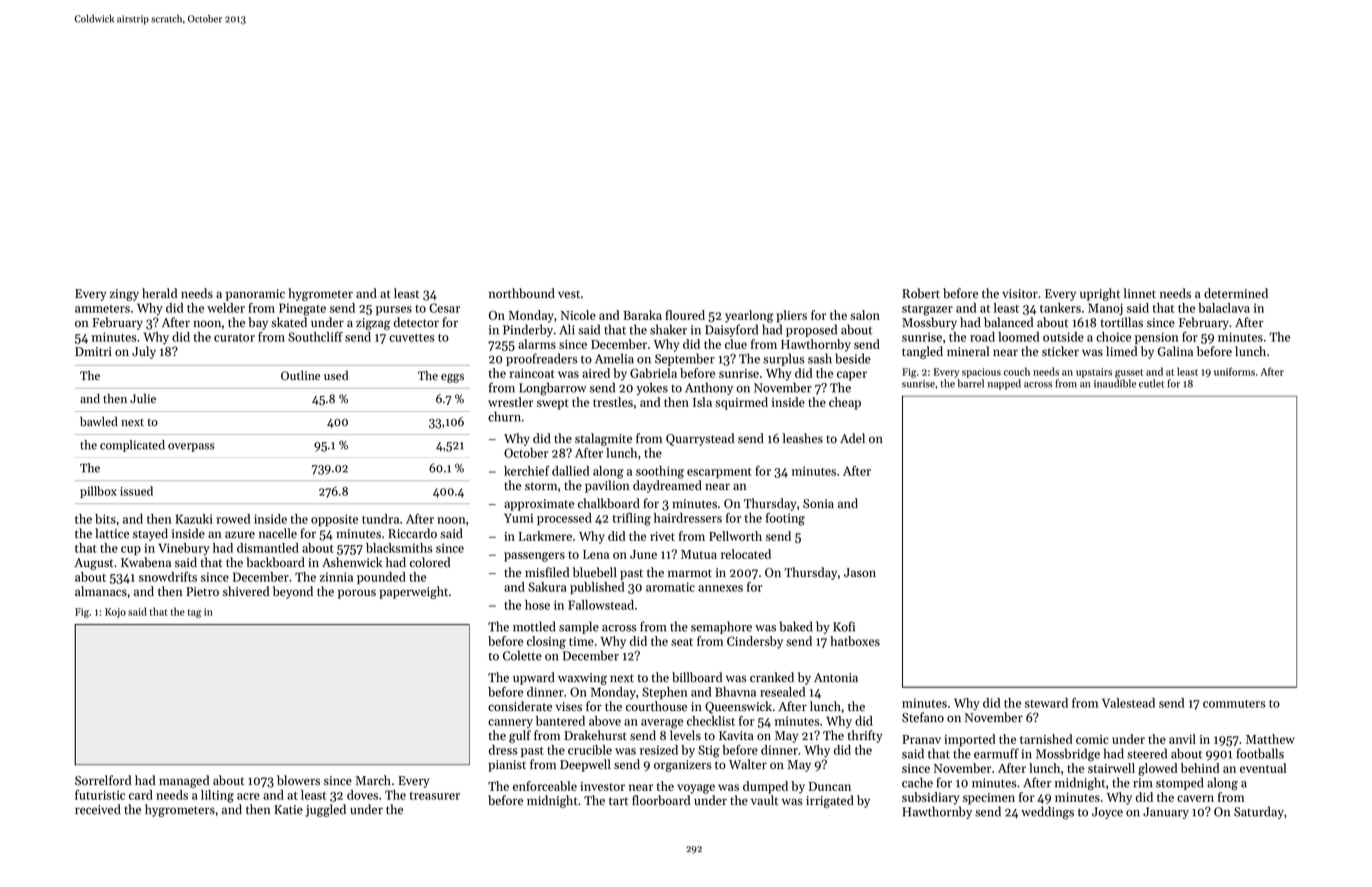  What do you see at coordinates (112, 533) in the page?
I see `lattice` at bounding box center [112, 533].
